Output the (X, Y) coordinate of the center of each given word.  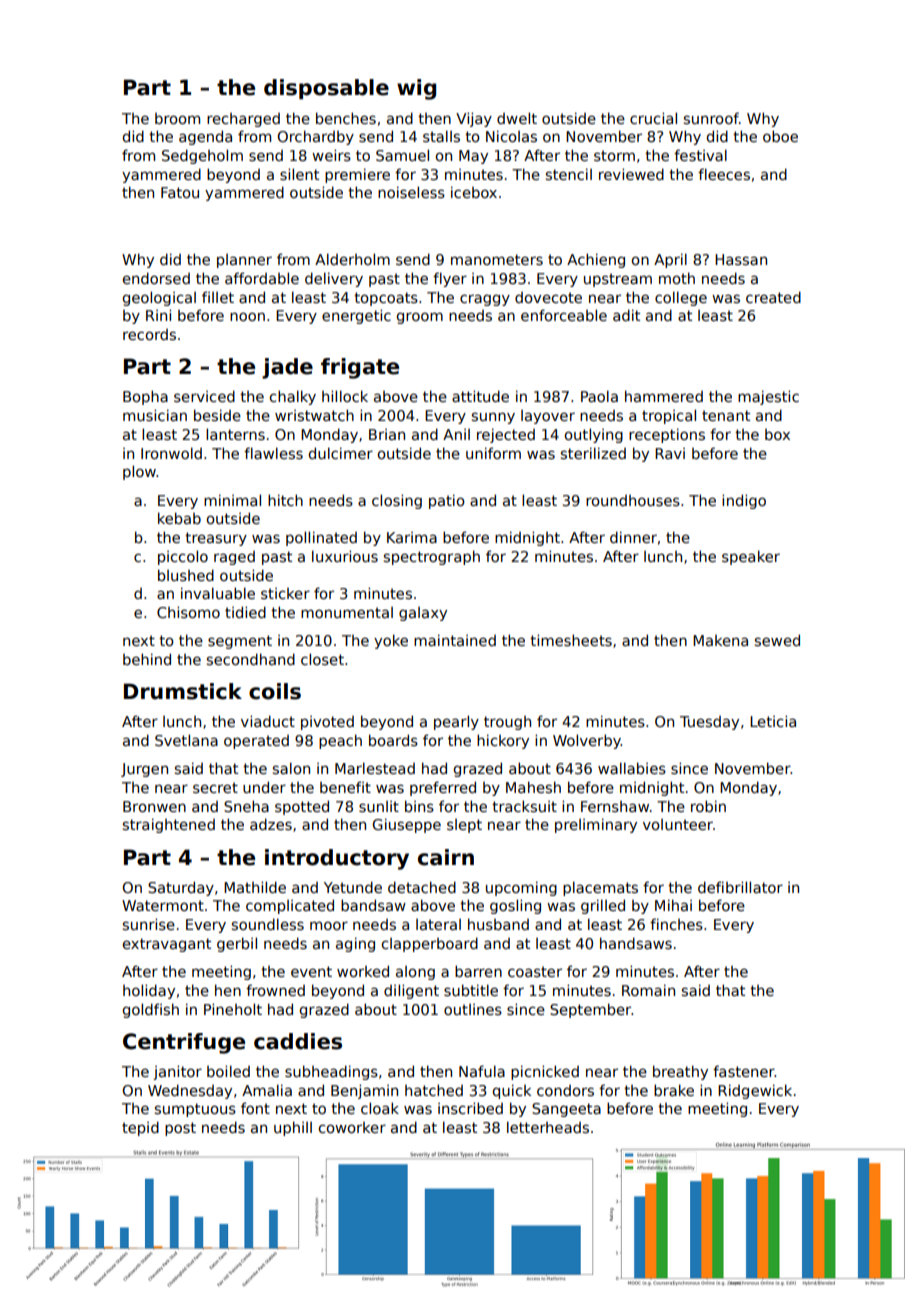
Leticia (773, 721)
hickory (503, 741)
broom (177, 118)
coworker (352, 1127)
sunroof (711, 118)
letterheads (548, 1127)
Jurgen (144, 770)
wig (416, 89)
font (255, 1108)
